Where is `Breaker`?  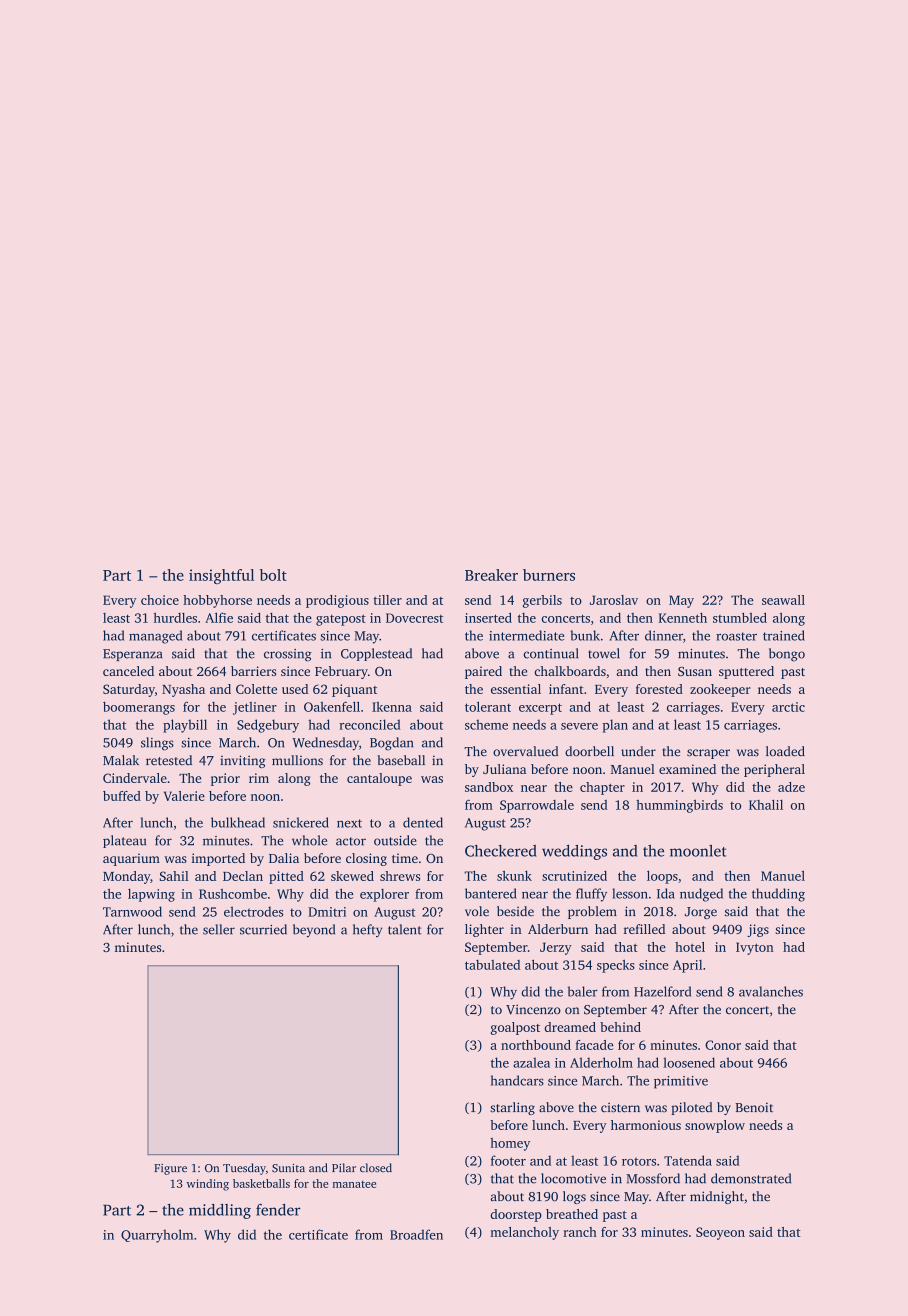
Breaker is located at coordinates (491, 575).
